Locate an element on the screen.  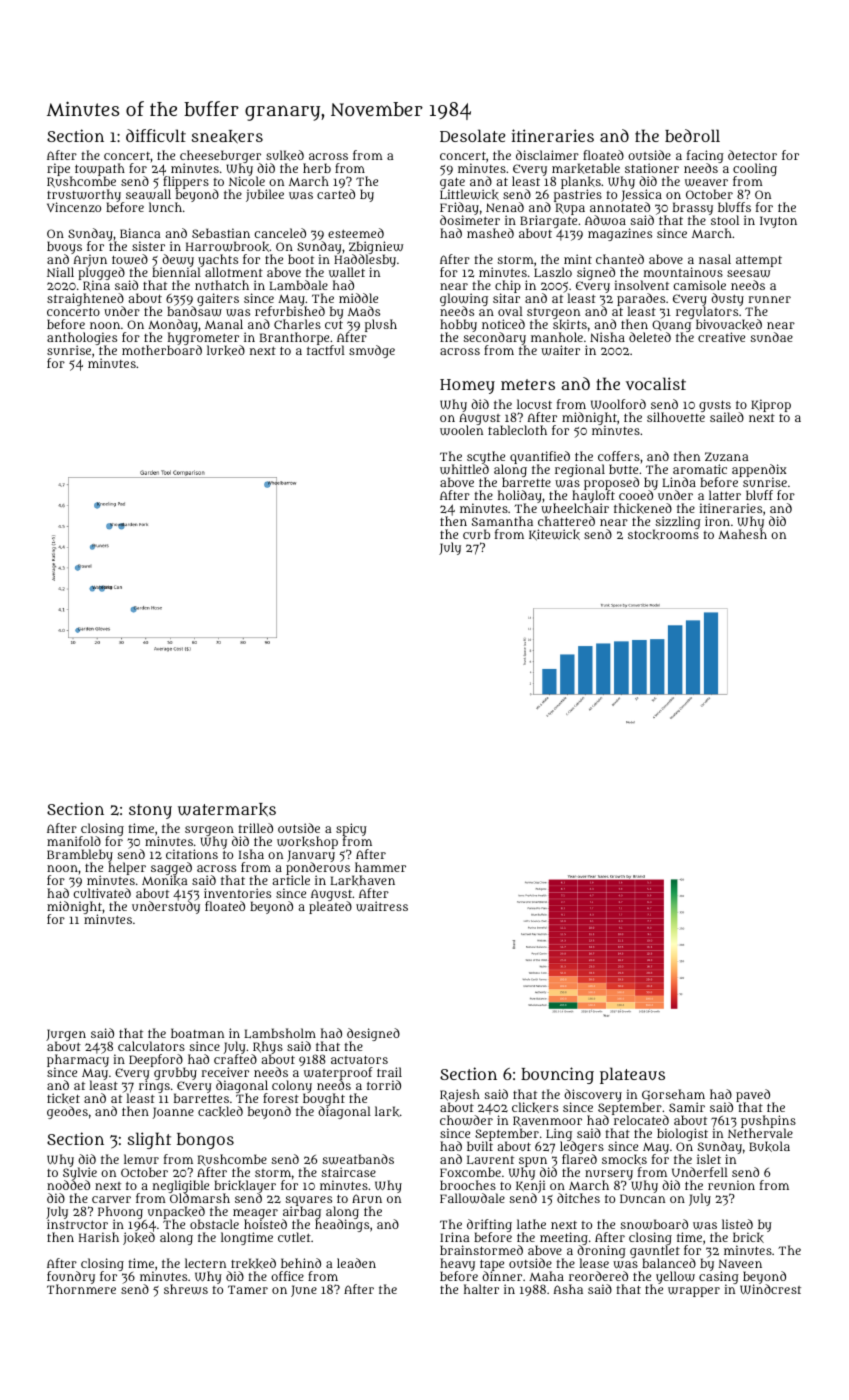
Brambleby is located at coordinates (80, 856).
